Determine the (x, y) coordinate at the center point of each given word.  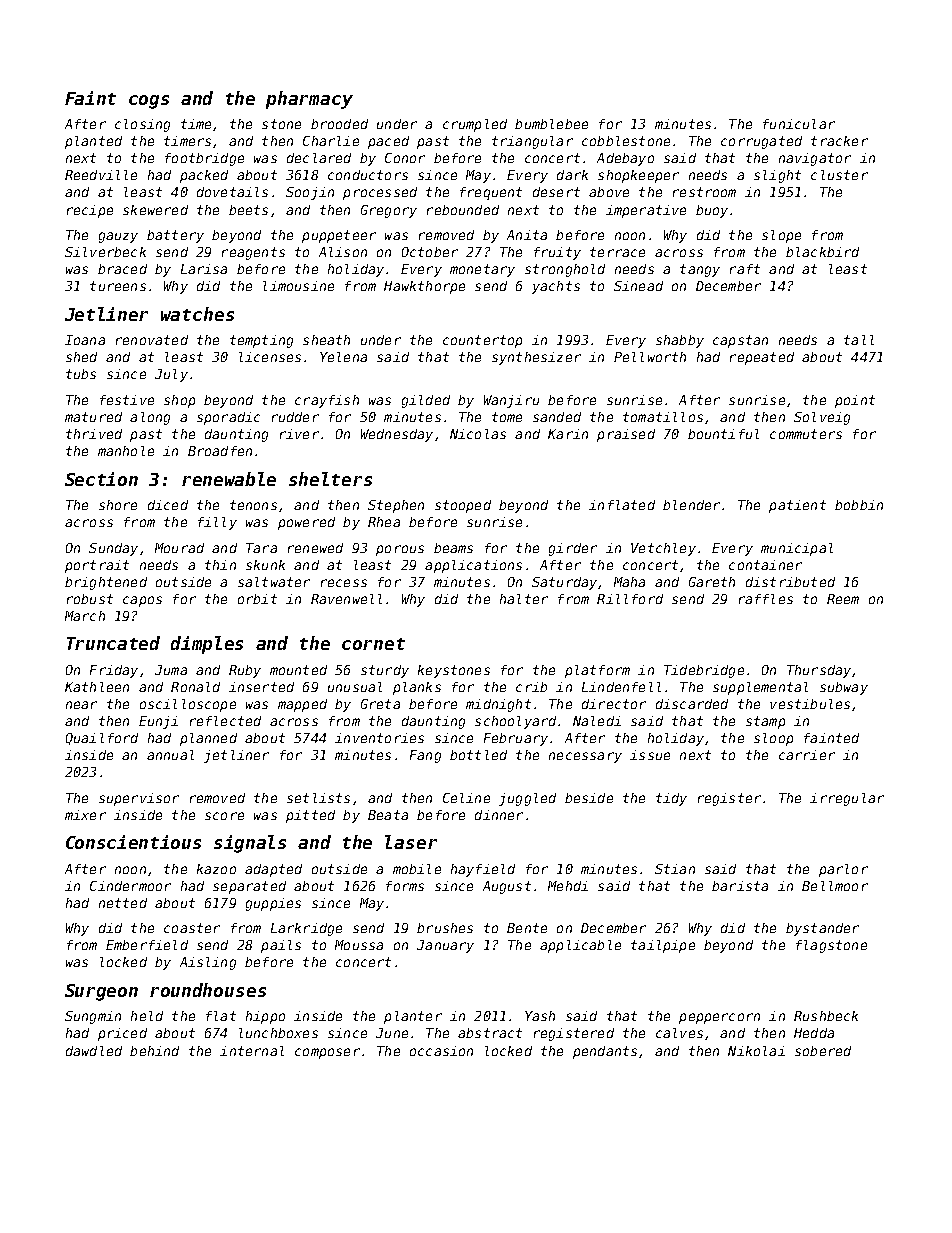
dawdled (94, 1051)
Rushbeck (826, 1016)
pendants (605, 1052)
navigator (815, 159)
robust (90, 599)
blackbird (822, 252)
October (430, 252)
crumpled (475, 125)
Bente (527, 928)
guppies (273, 904)
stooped (463, 506)
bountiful (723, 434)
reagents (253, 253)
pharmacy (309, 100)
